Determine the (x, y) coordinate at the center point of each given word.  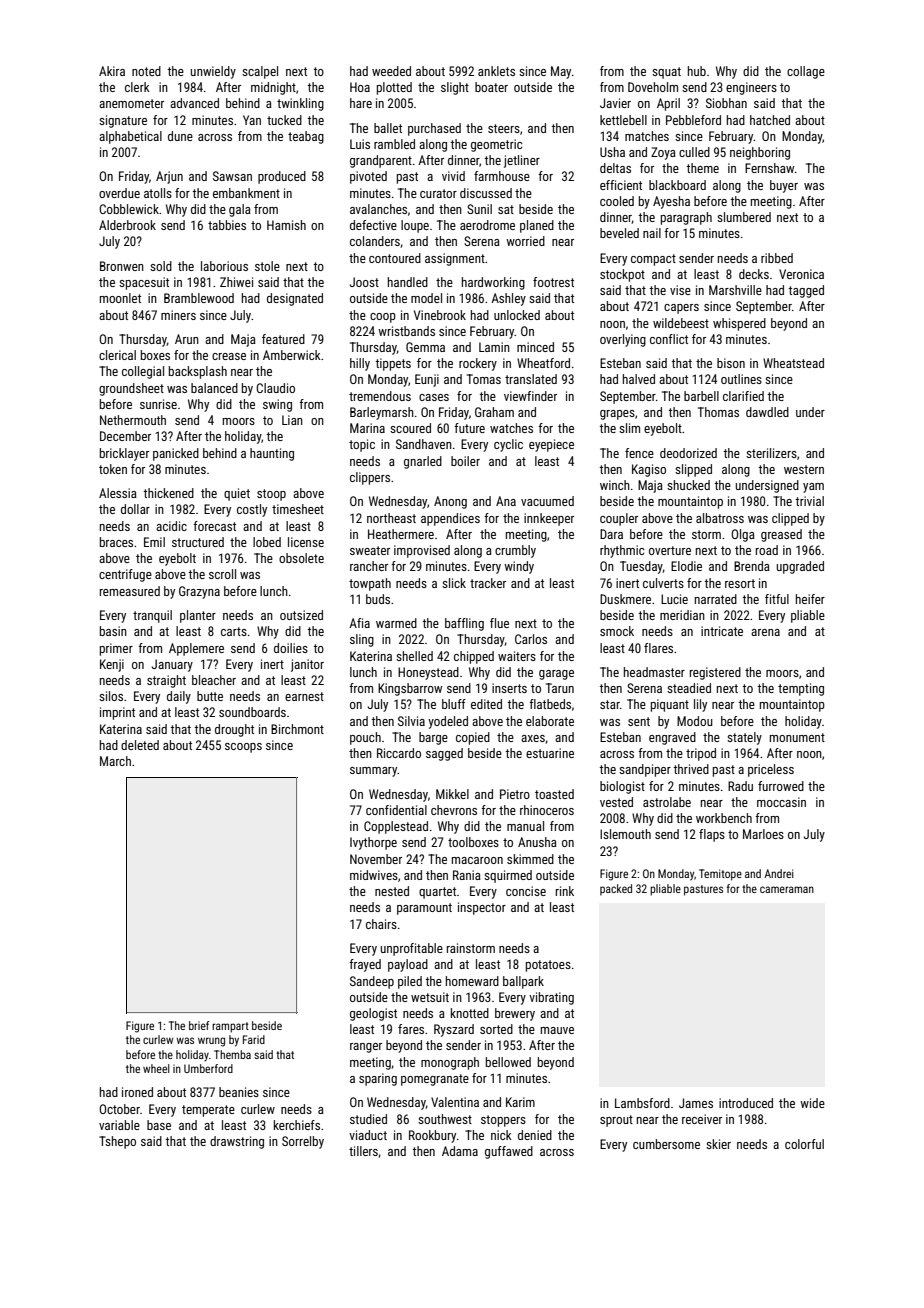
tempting (801, 689)
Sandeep (372, 982)
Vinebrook (440, 315)
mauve (557, 1030)
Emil (154, 542)
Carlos (531, 639)
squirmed (508, 876)
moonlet (120, 298)
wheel (156, 1068)
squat (666, 73)
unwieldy (213, 72)
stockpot (622, 275)
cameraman (787, 889)
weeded (391, 71)
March (115, 761)
